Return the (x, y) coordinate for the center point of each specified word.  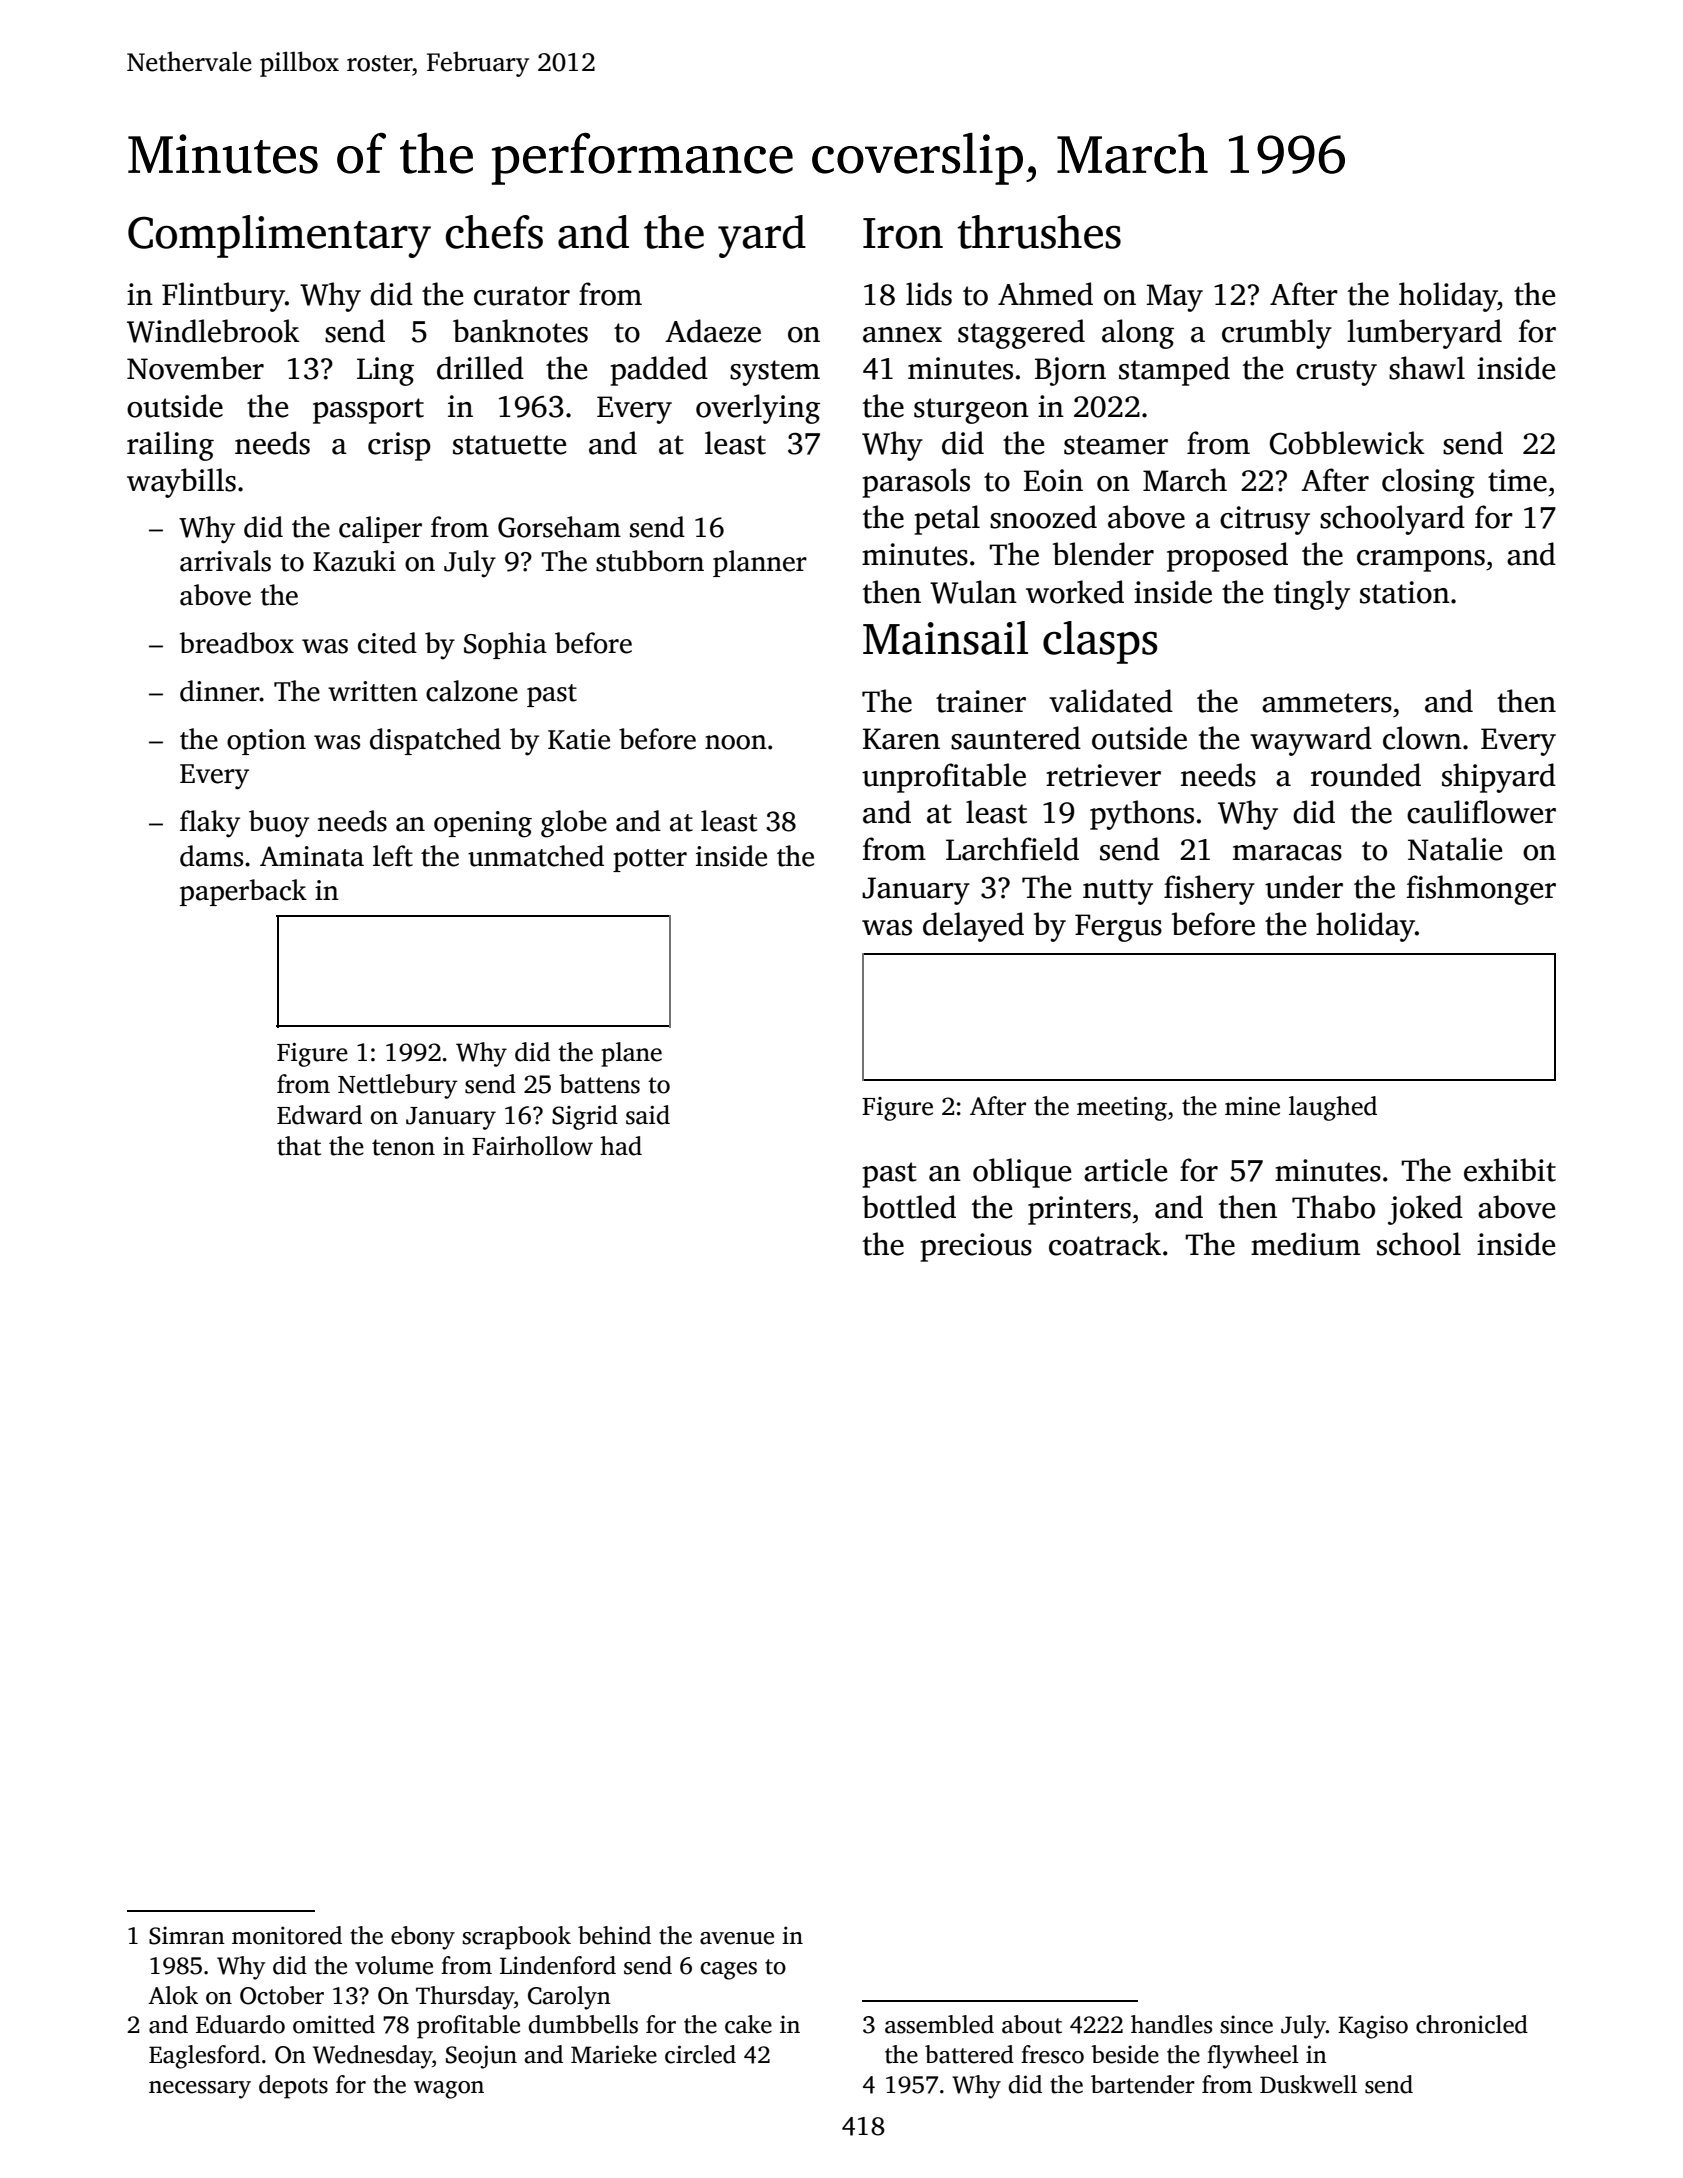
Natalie (1455, 849)
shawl (1427, 368)
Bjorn (1070, 371)
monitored (287, 1935)
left (393, 856)
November (195, 368)
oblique (1022, 1173)
